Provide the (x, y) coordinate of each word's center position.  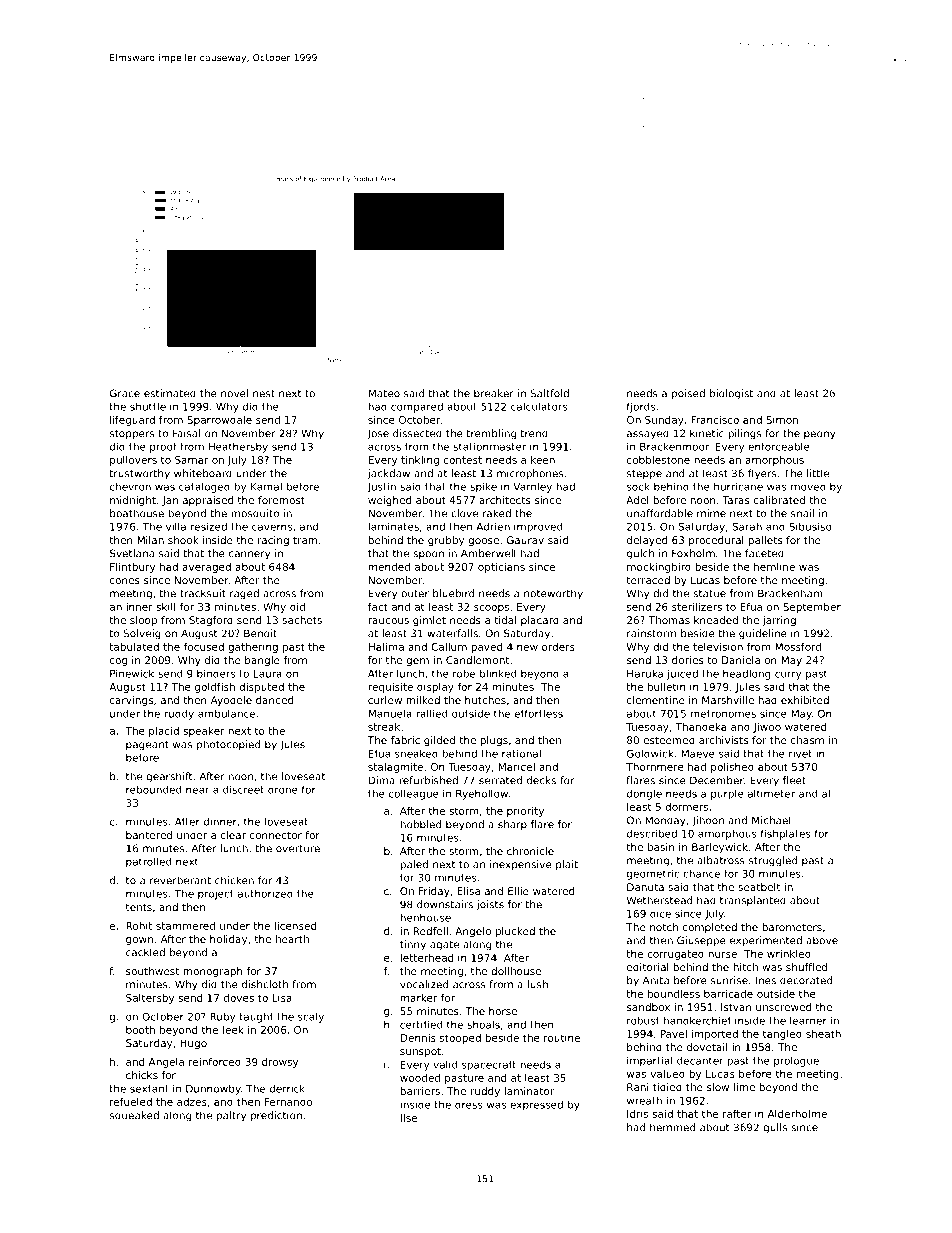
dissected (417, 433)
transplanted (753, 901)
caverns (272, 527)
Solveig (142, 634)
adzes (192, 1102)
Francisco (715, 420)
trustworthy (140, 474)
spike (483, 487)
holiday (228, 940)
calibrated (779, 500)
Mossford (798, 647)
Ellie (518, 891)
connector (276, 835)
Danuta (645, 887)
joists (490, 905)
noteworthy (553, 594)
